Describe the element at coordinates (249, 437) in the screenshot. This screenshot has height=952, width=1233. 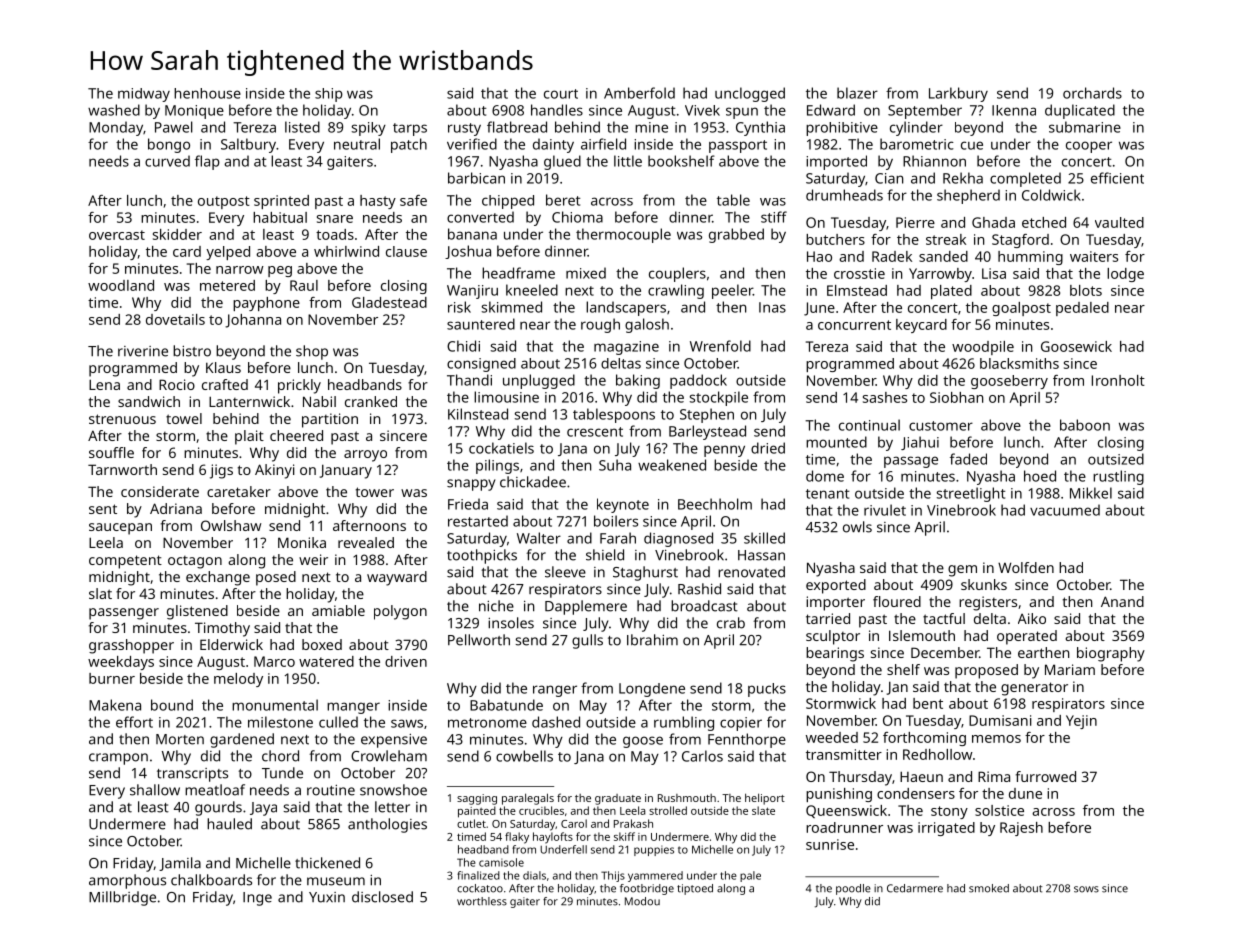
I see `plait` at that location.
